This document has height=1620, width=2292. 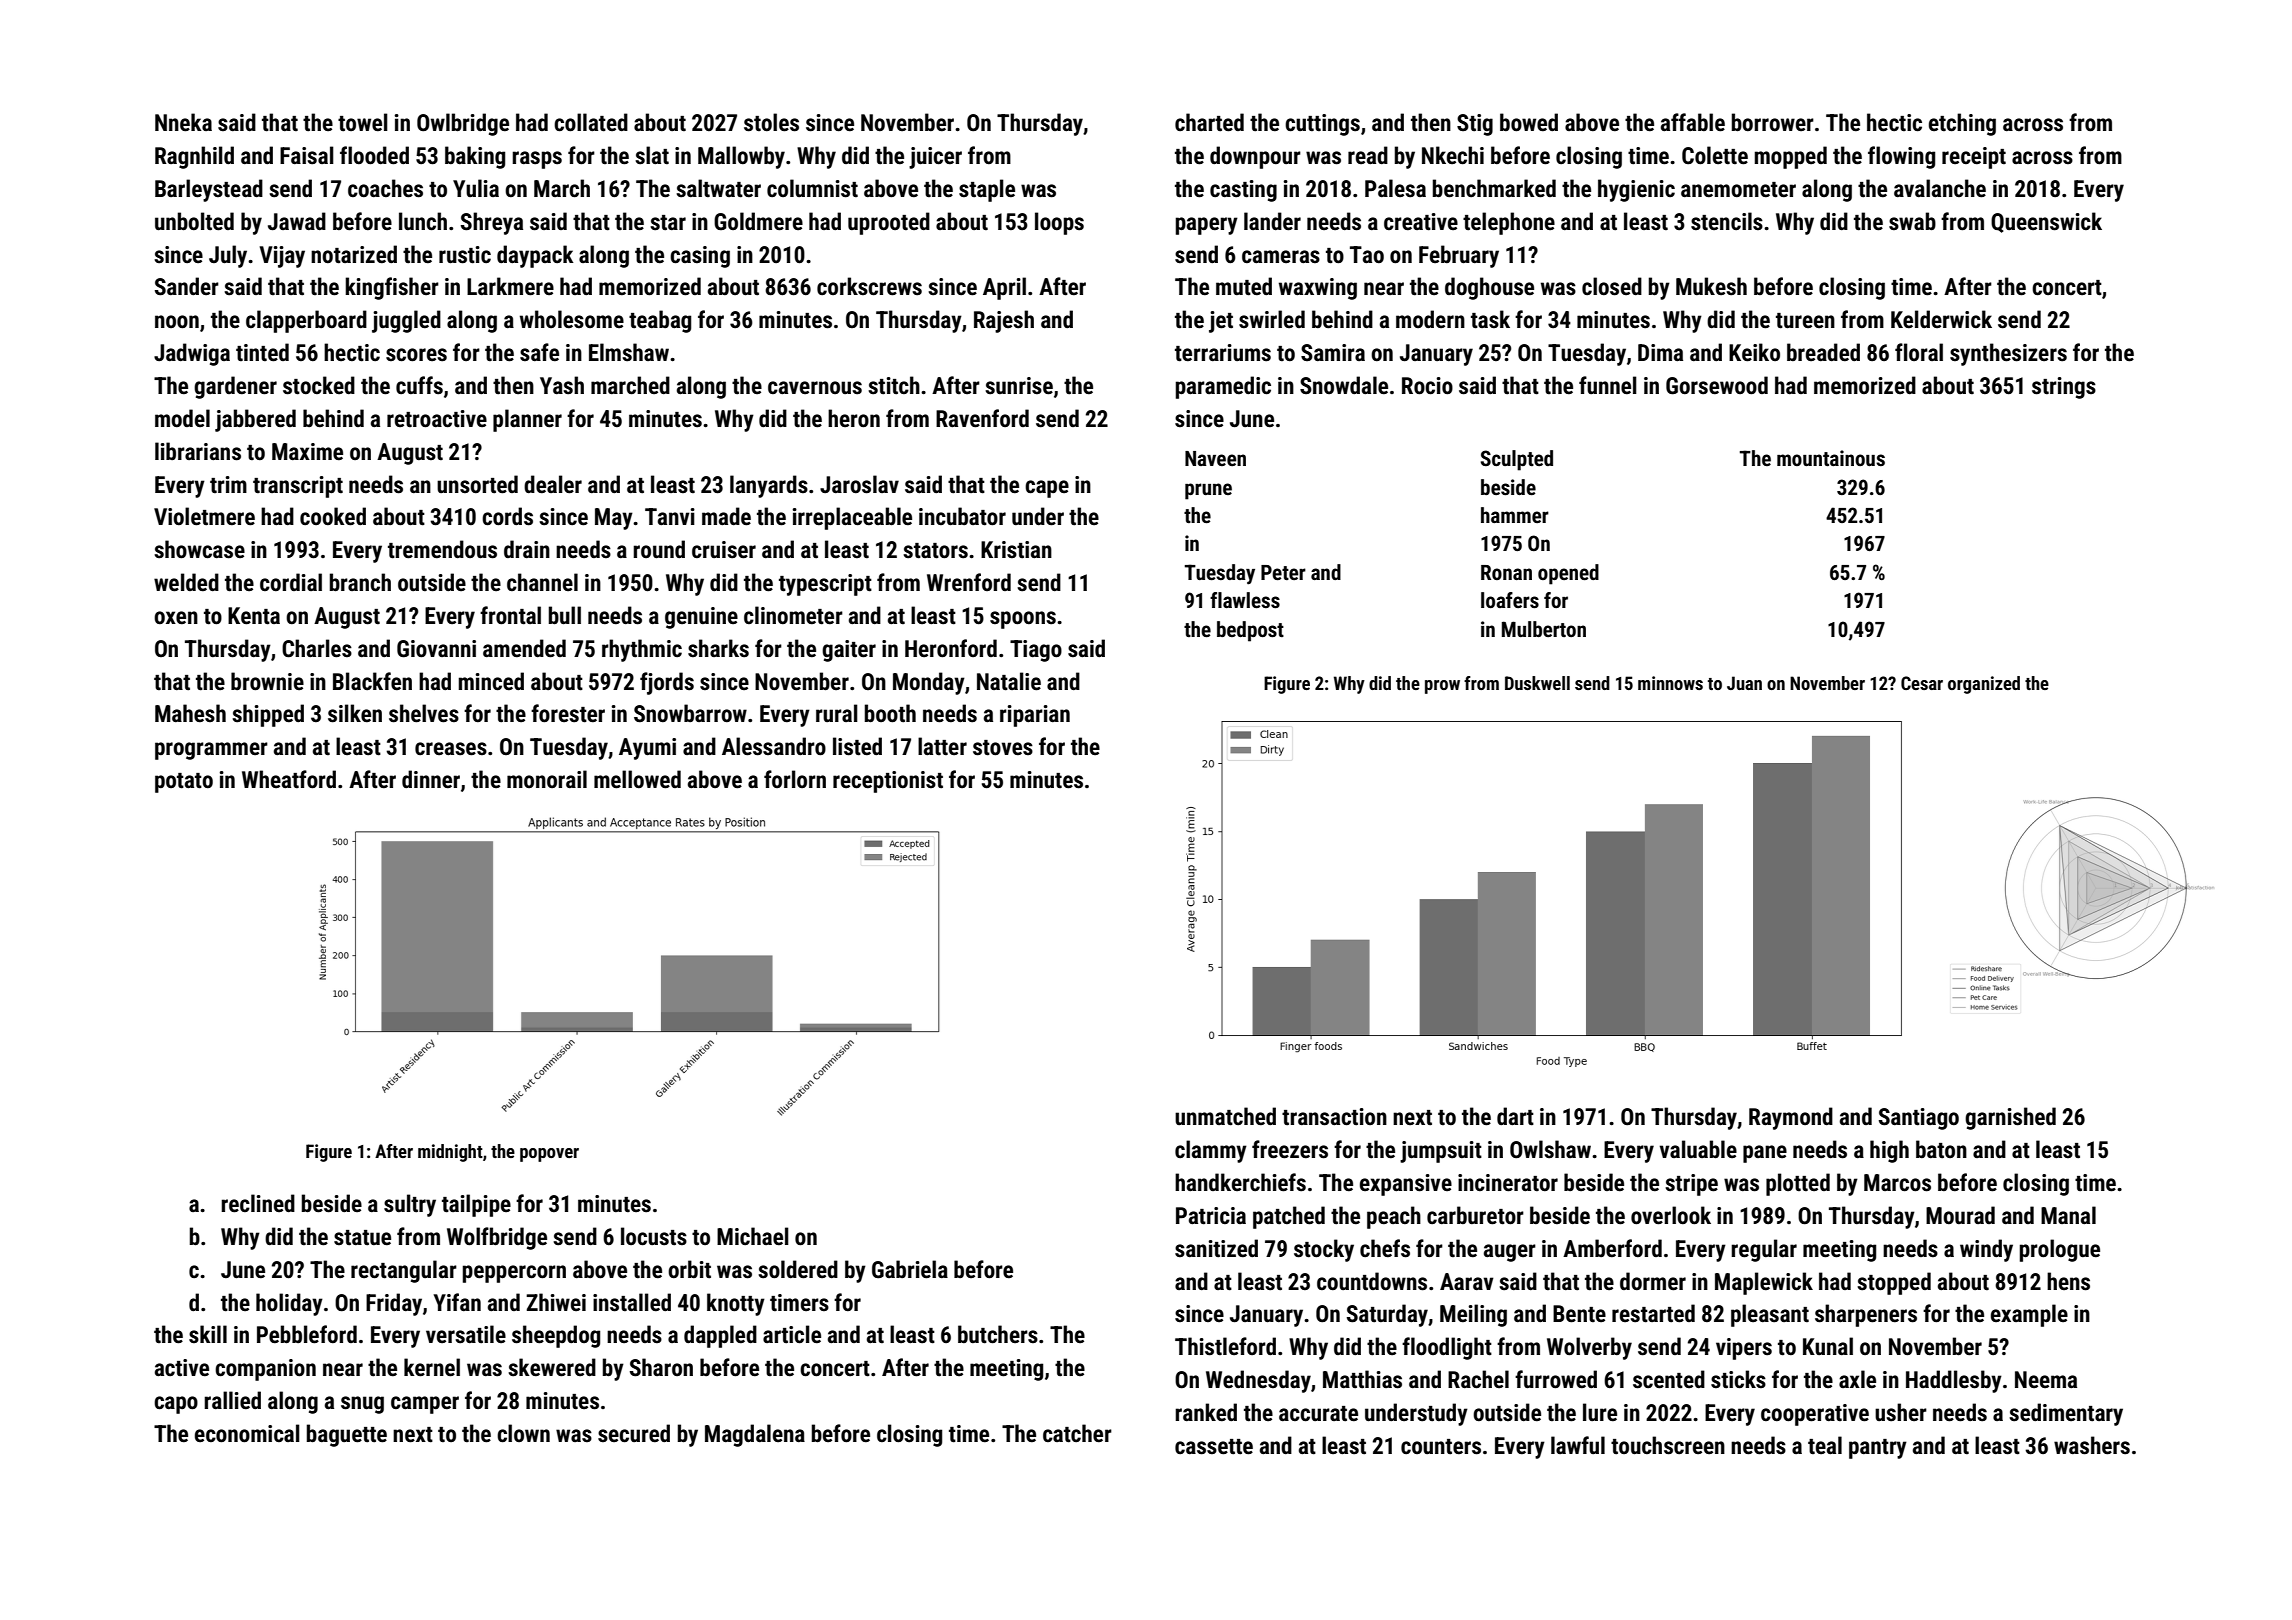 I want to click on Natalie, so click(x=1009, y=681).
